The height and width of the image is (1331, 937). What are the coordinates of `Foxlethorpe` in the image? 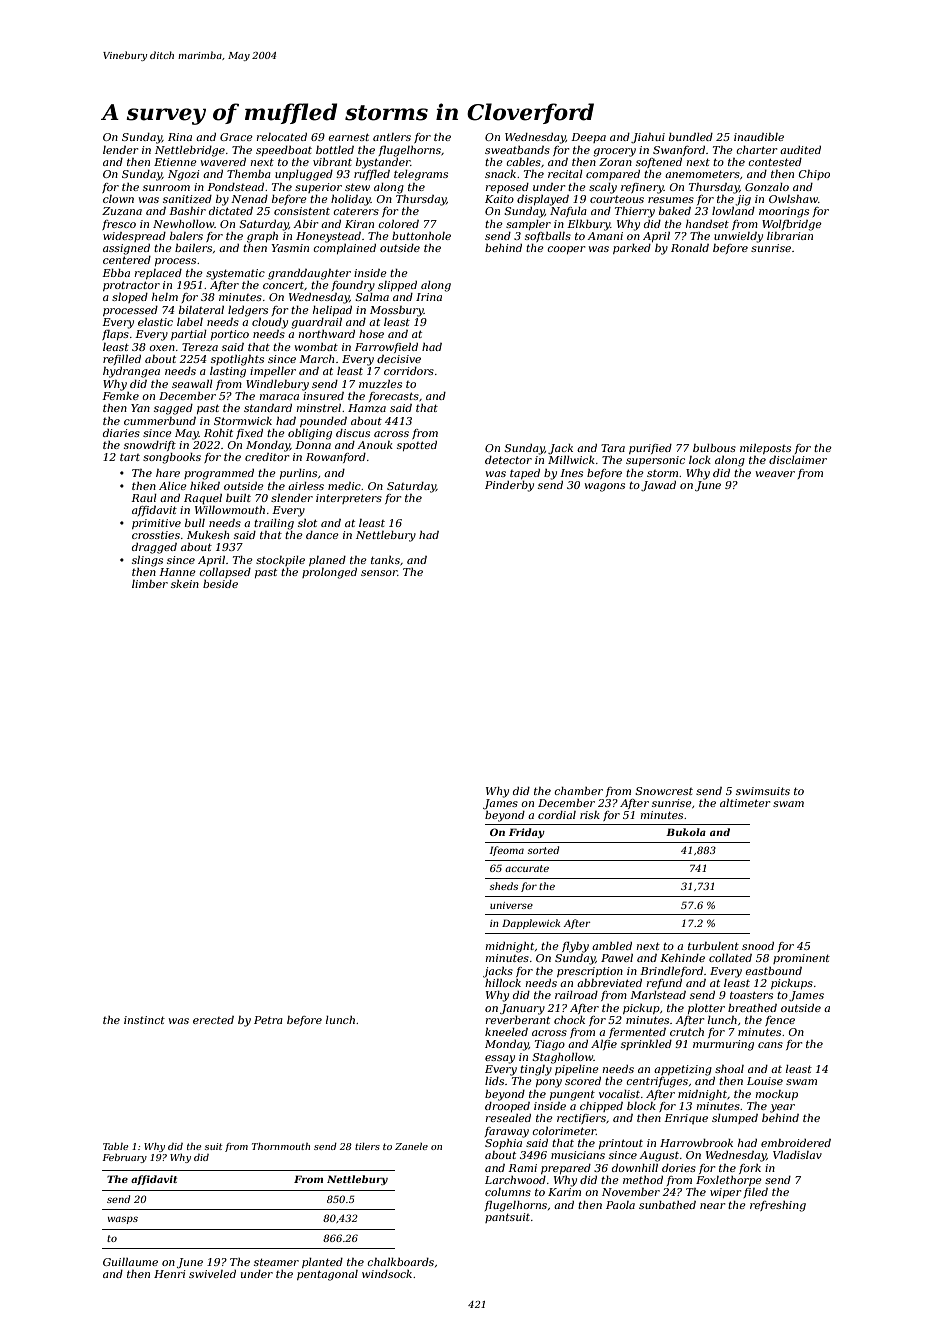 It's located at (729, 1181).
